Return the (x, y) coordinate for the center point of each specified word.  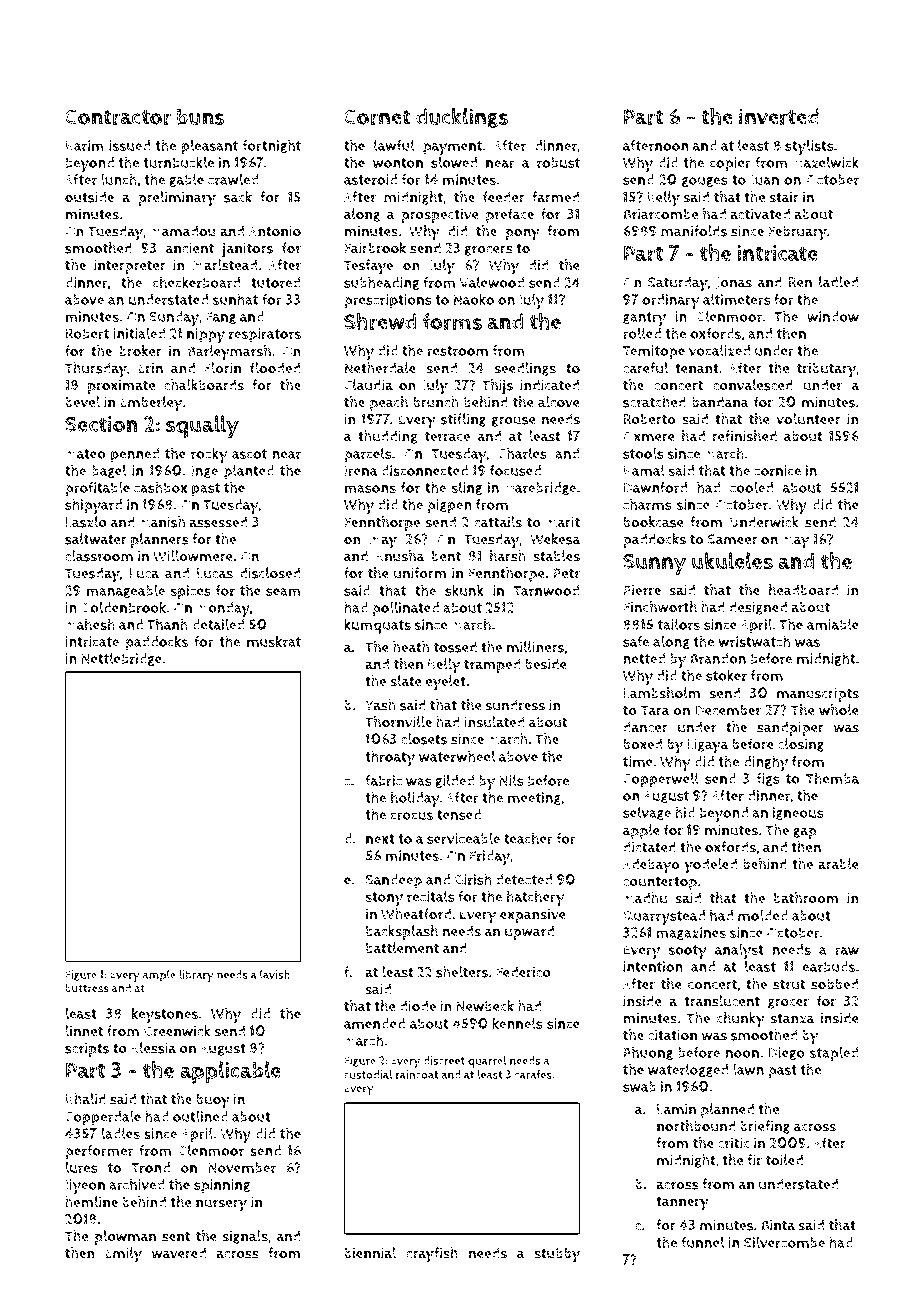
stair (784, 197)
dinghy (765, 763)
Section (101, 424)
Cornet (377, 117)
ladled (839, 282)
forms (452, 321)
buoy (213, 1101)
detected (524, 879)
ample (159, 976)
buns (201, 116)
